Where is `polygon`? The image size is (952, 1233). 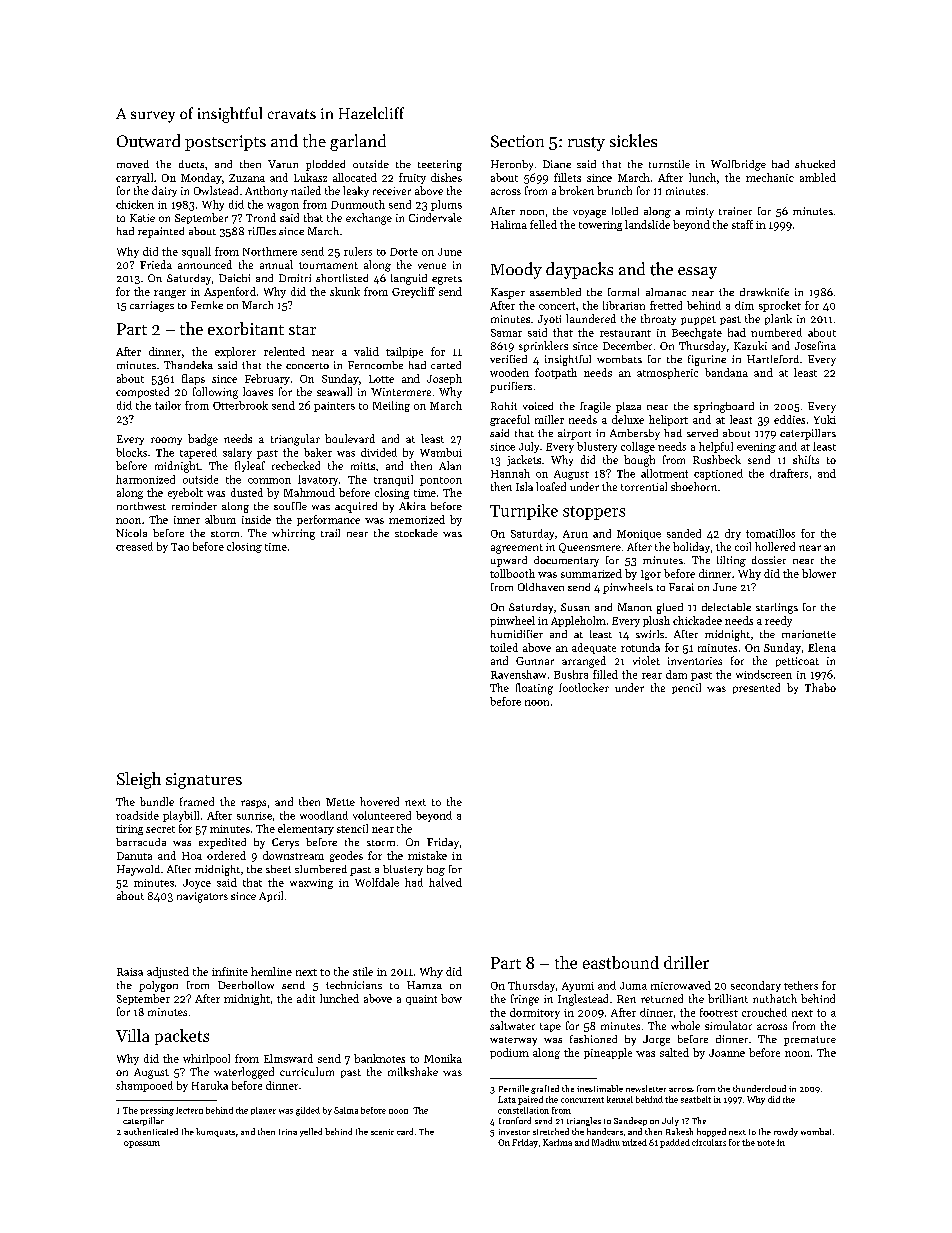 polygon is located at coordinates (158, 986).
